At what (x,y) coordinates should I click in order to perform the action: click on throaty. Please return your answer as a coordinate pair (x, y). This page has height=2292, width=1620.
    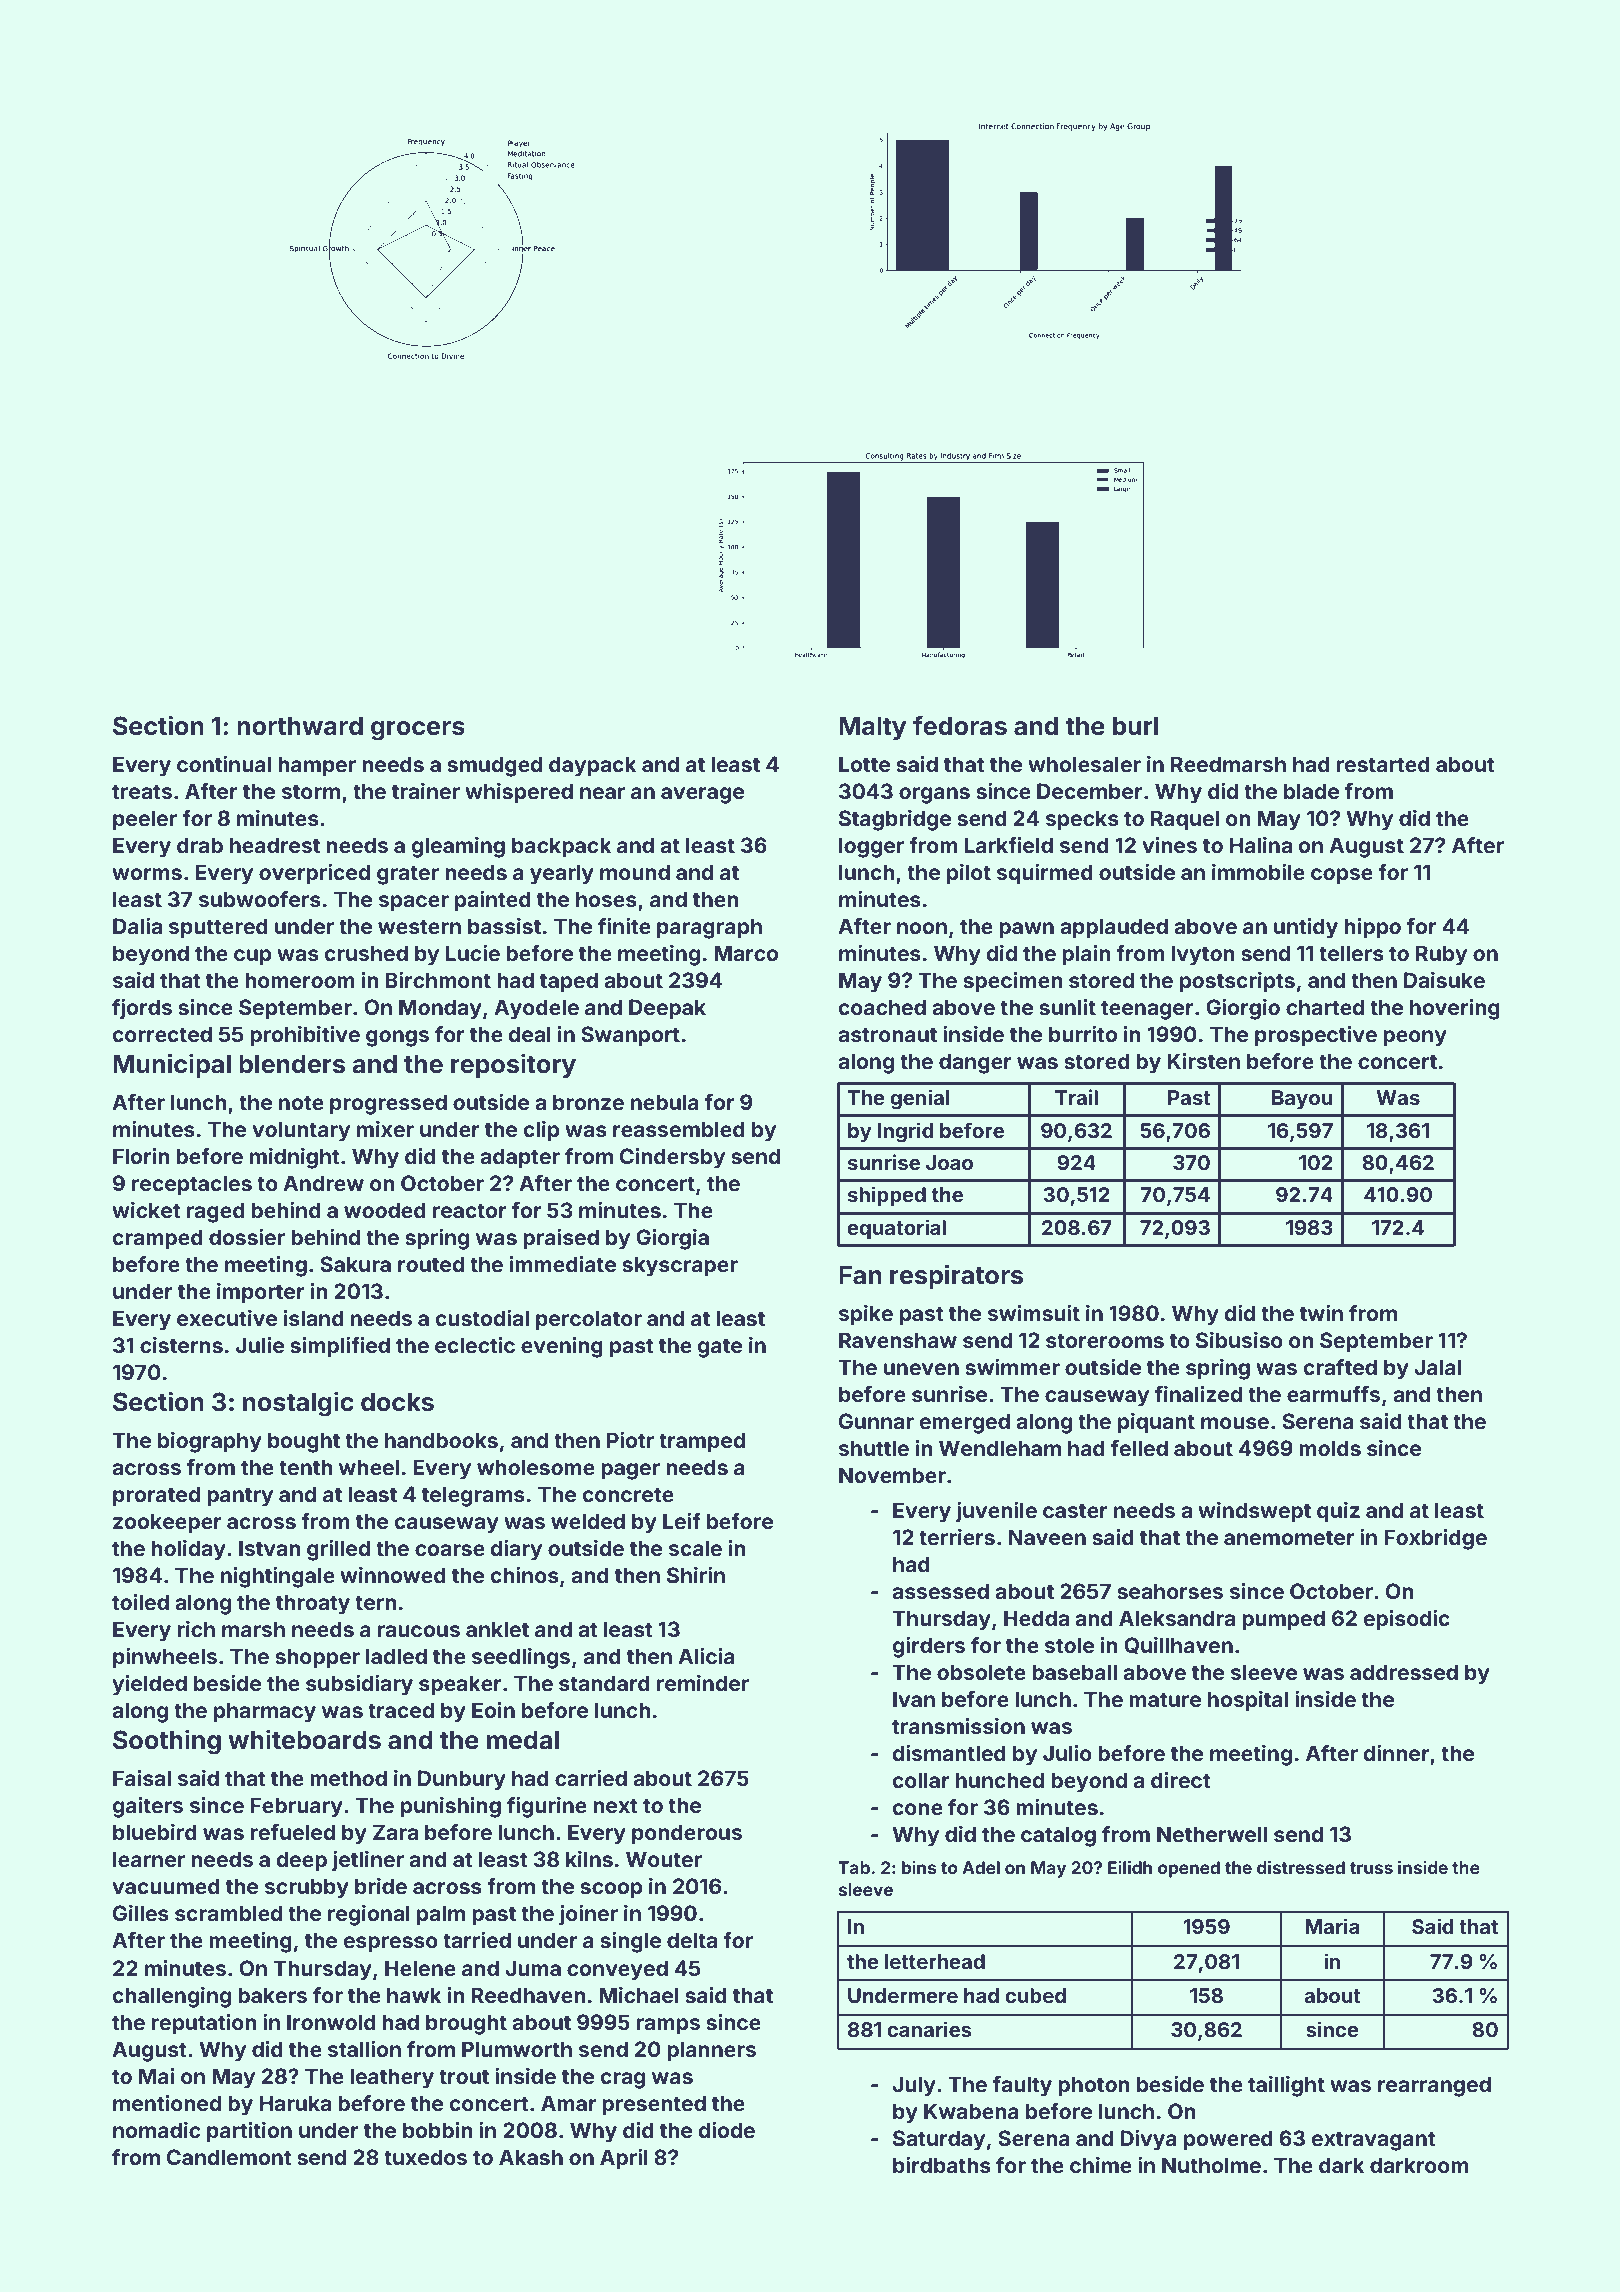
    Looking at the image, I should click on (313, 1604).
